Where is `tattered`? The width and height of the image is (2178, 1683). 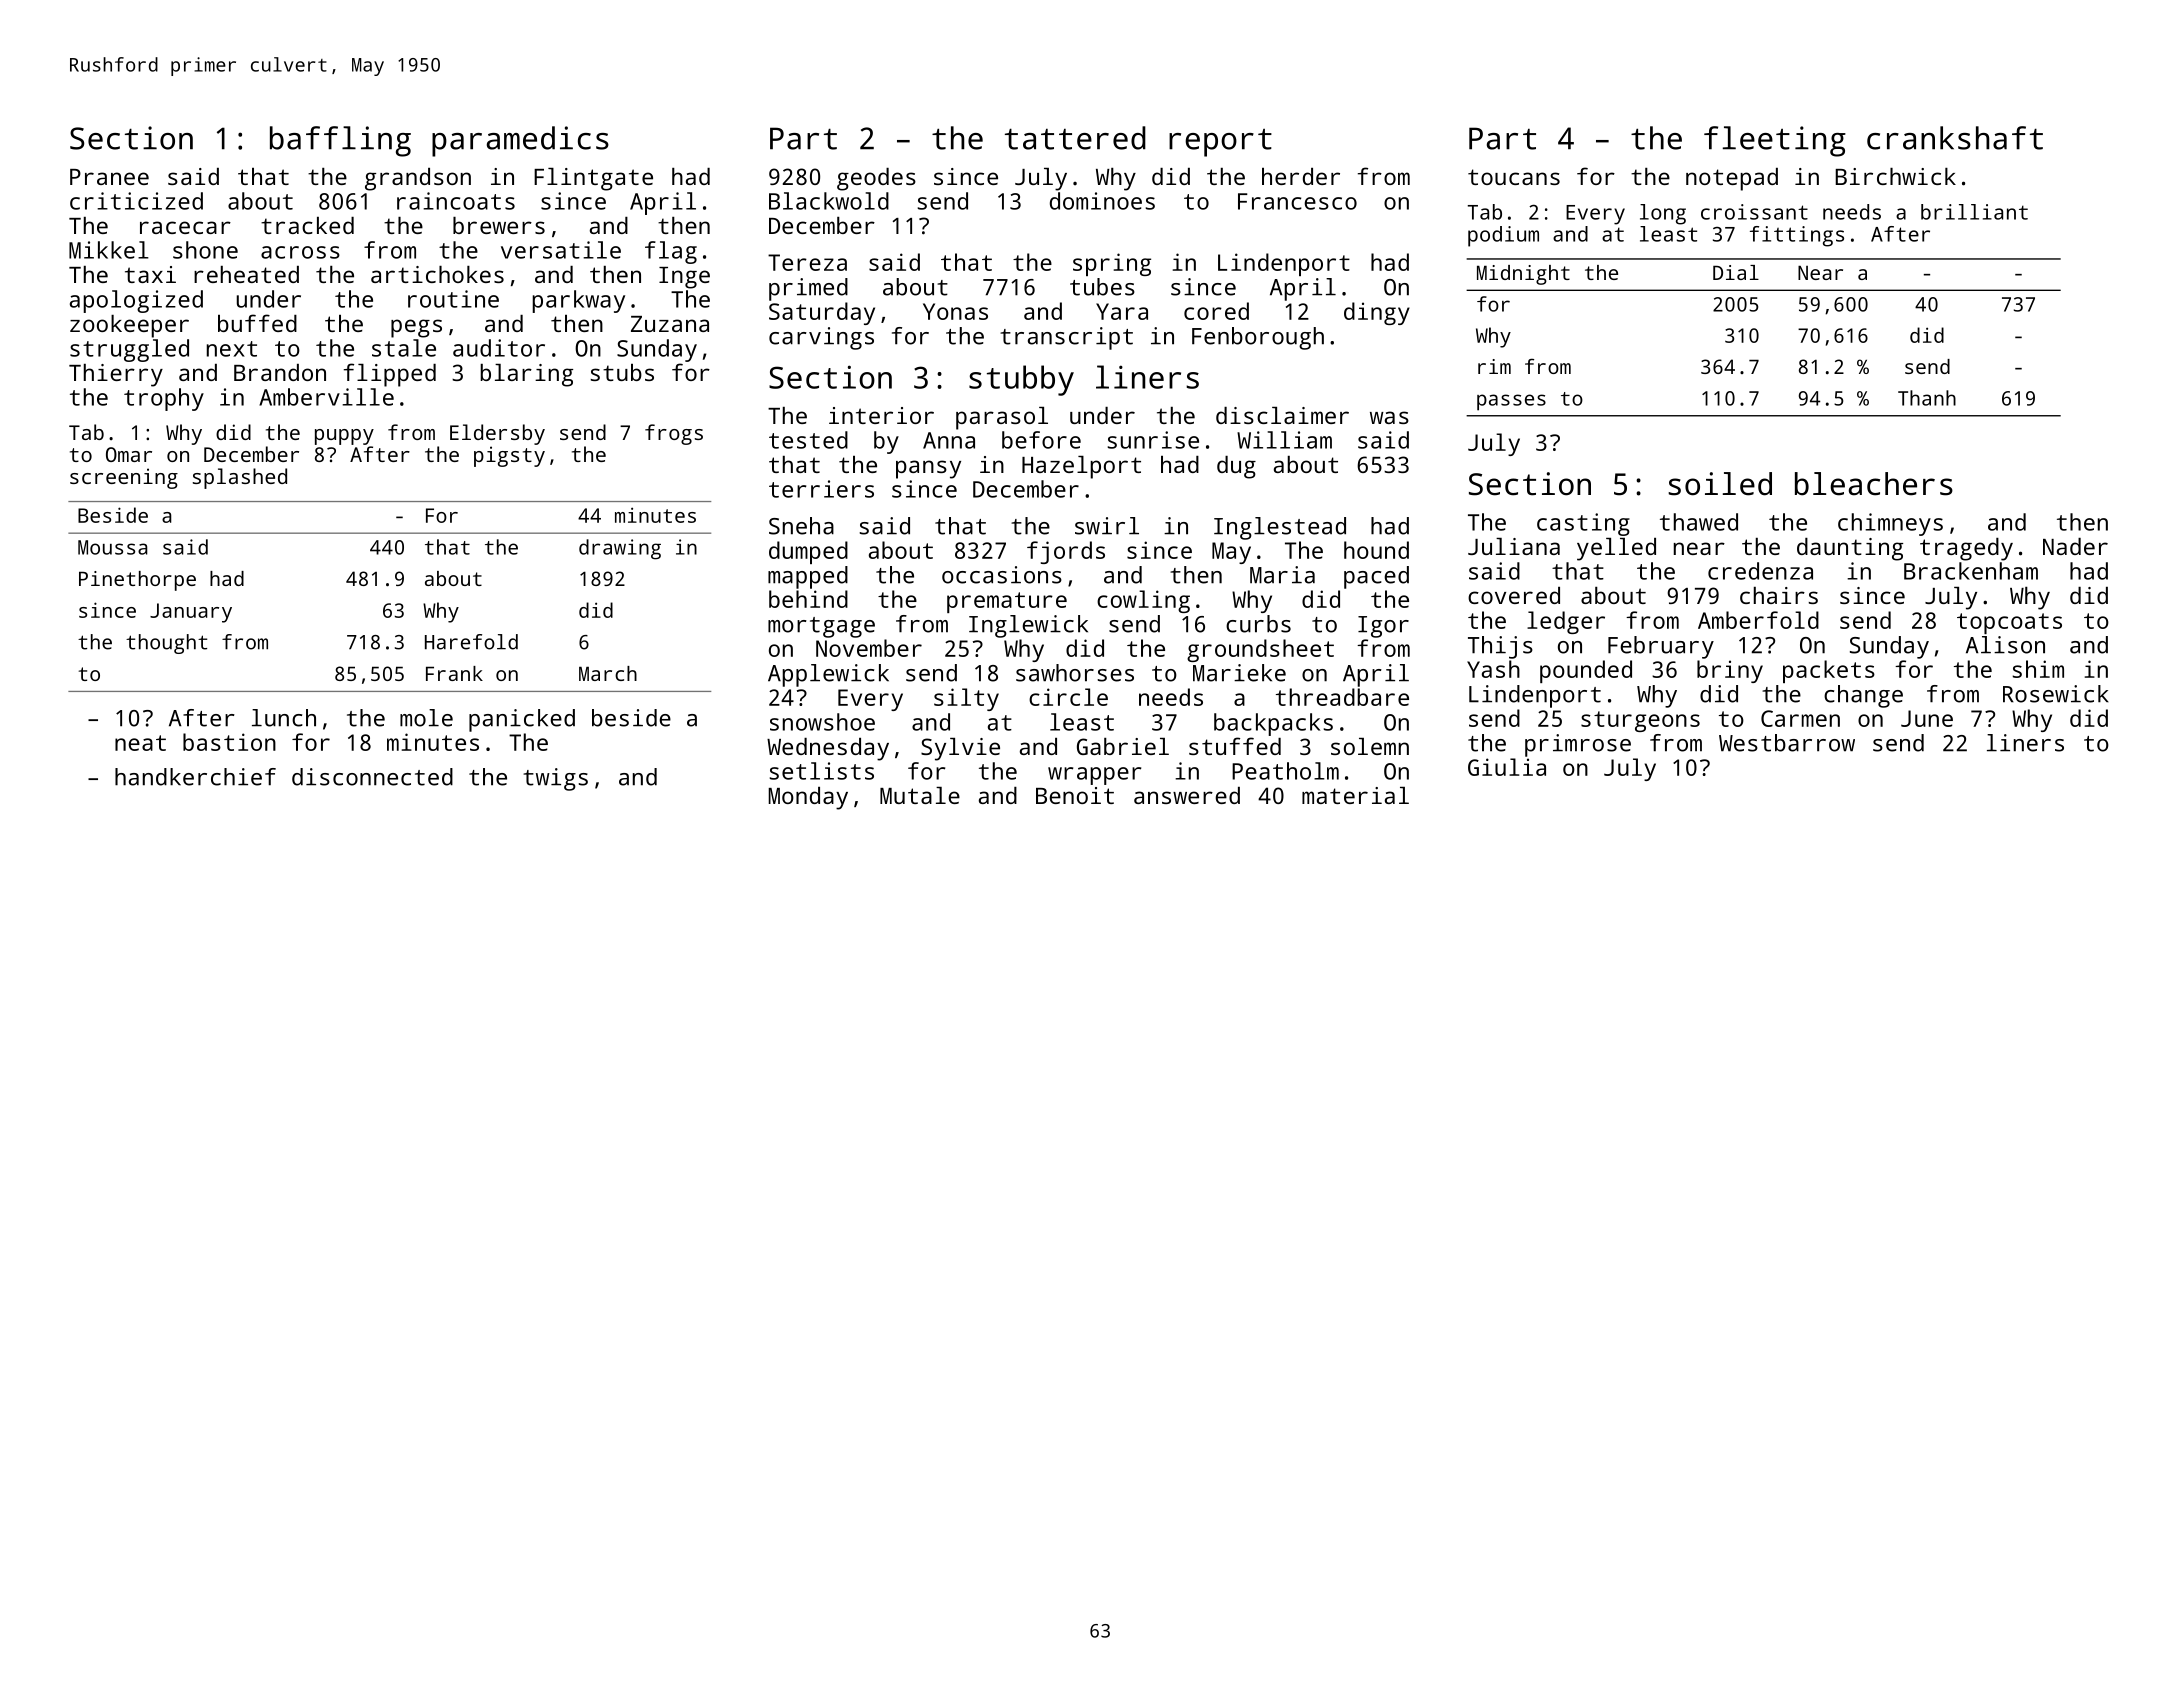
tattered is located at coordinates (1075, 138).
